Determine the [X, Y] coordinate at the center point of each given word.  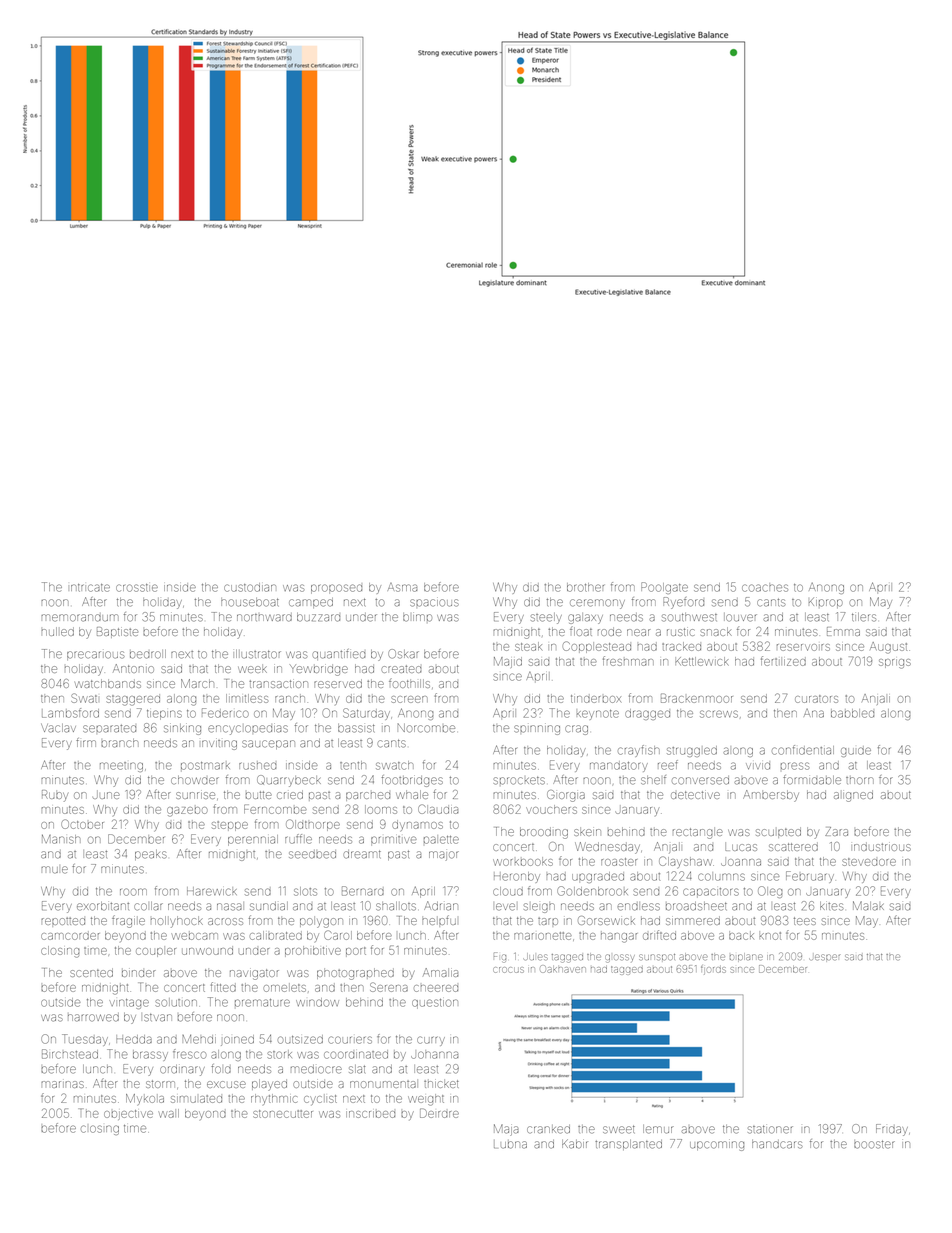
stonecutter [283, 1114]
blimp [417, 617]
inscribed [370, 1114]
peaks [151, 855]
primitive [394, 840]
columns [721, 876]
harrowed [93, 1017]
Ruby [55, 796]
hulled [57, 631]
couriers [350, 1040]
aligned [853, 796]
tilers [864, 617]
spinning [537, 730]
